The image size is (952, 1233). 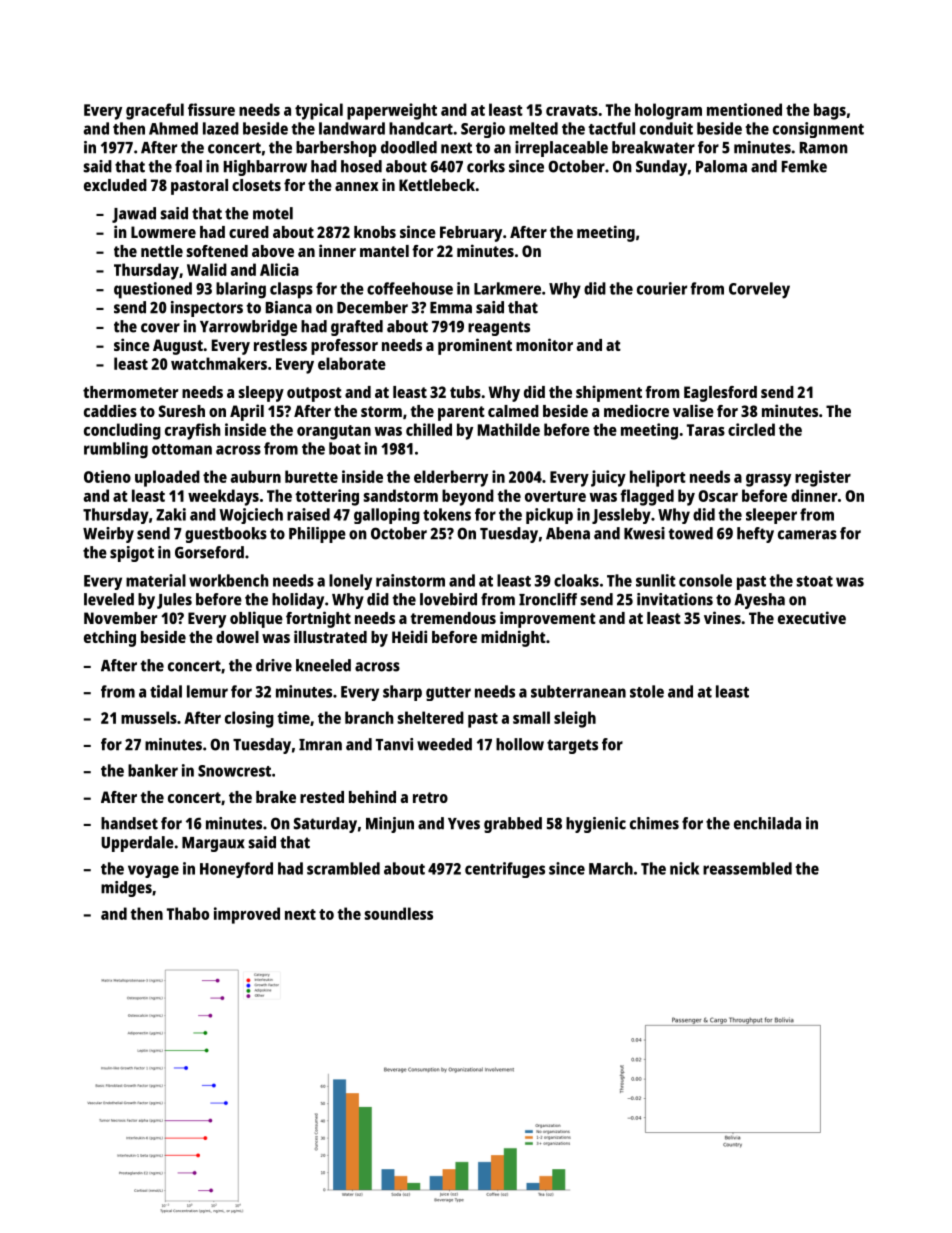 I want to click on reassembled, so click(x=747, y=868).
